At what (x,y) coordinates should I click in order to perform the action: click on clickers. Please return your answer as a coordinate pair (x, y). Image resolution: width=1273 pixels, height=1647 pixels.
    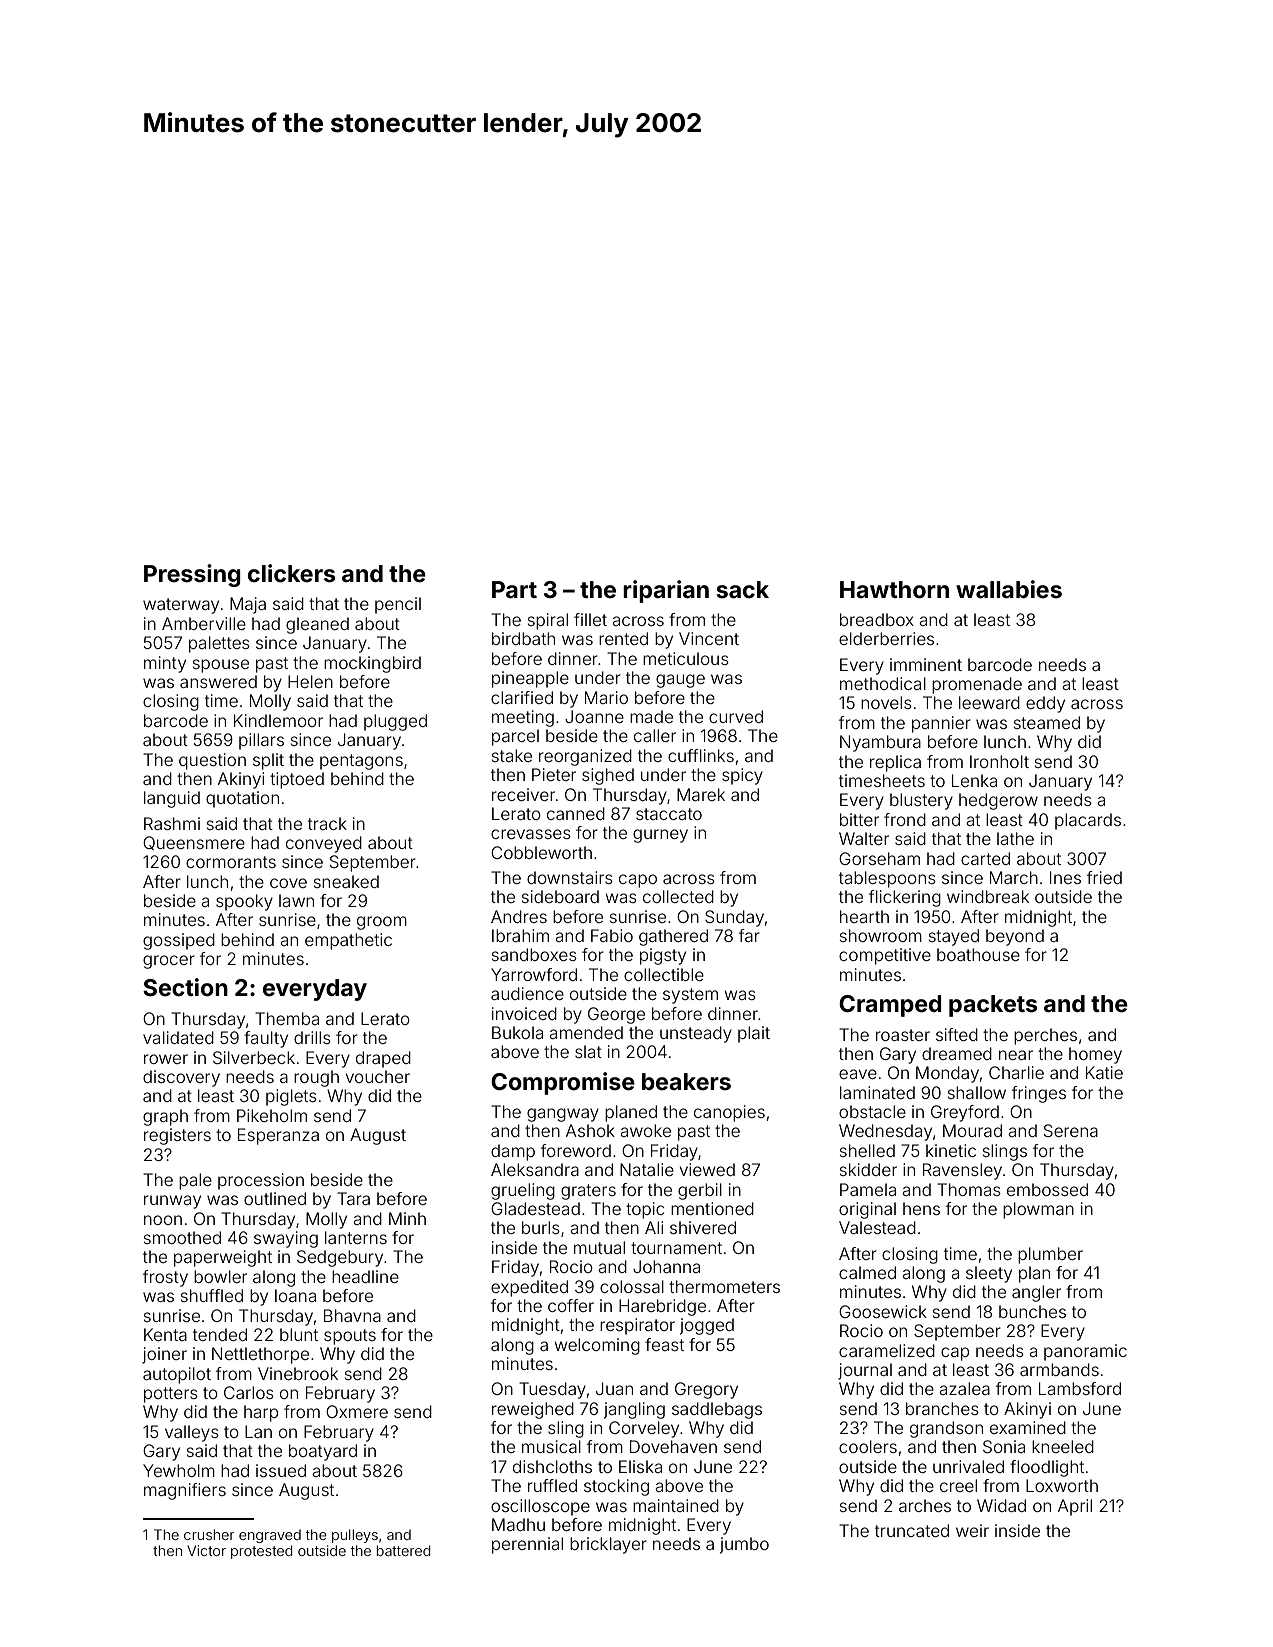
    Looking at the image, I should click on (291, 573).
